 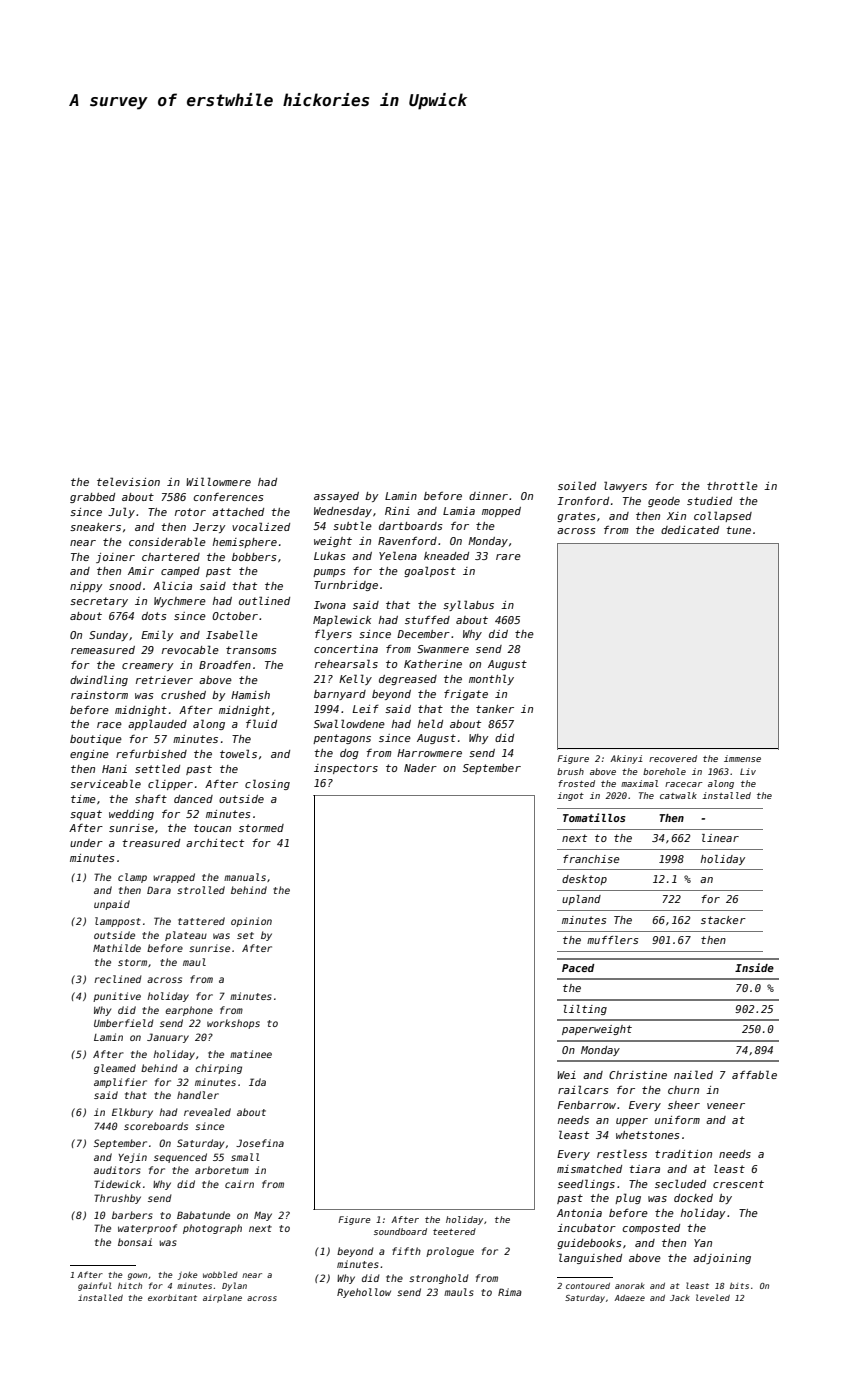 I want to click on opinion, so click(x=251, y=922).
